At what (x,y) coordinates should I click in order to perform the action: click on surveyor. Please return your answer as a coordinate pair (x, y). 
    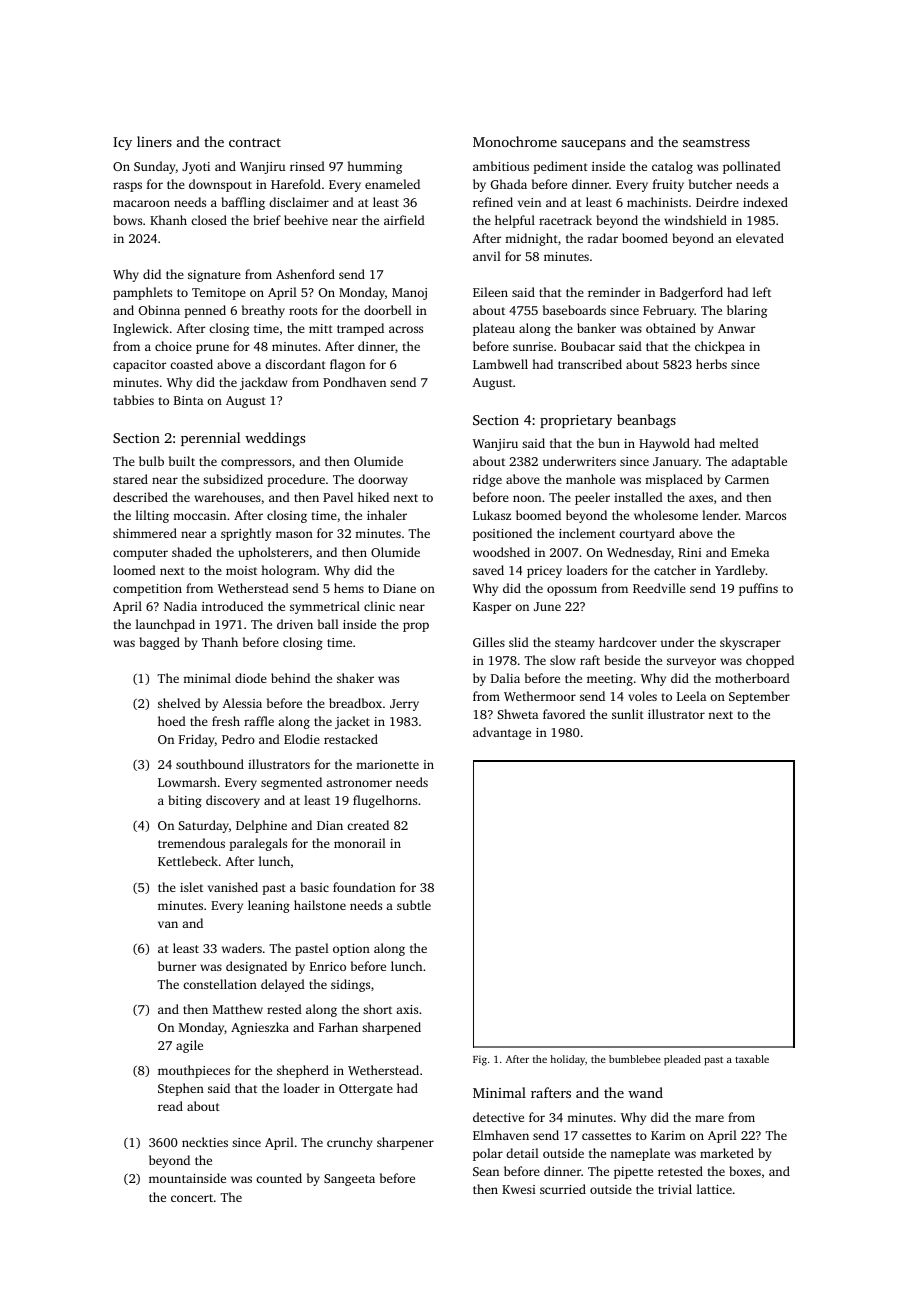
    Looking at the image, I should click on (691, 663).
